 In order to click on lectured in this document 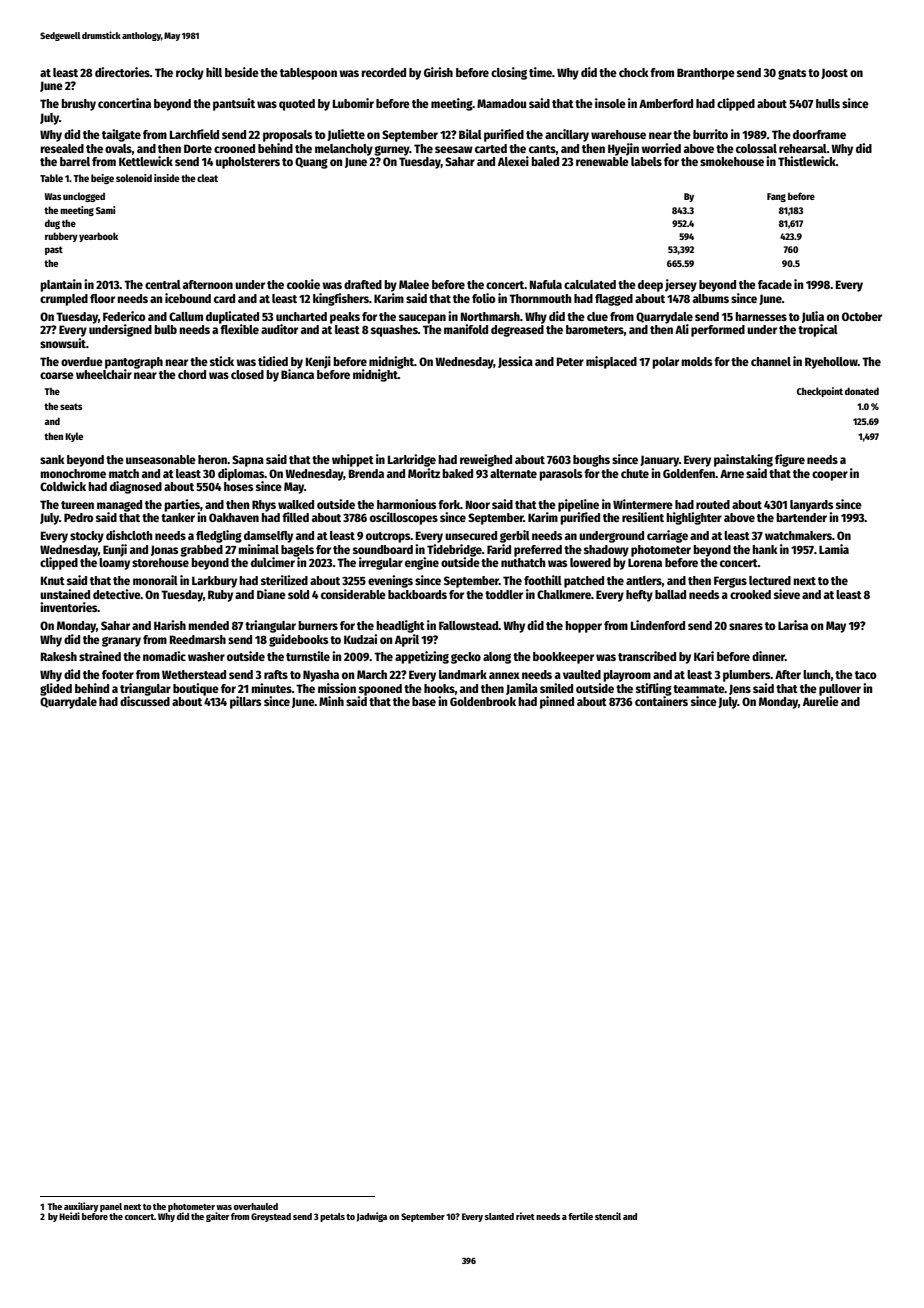, I will do `click(770, 580)`.
